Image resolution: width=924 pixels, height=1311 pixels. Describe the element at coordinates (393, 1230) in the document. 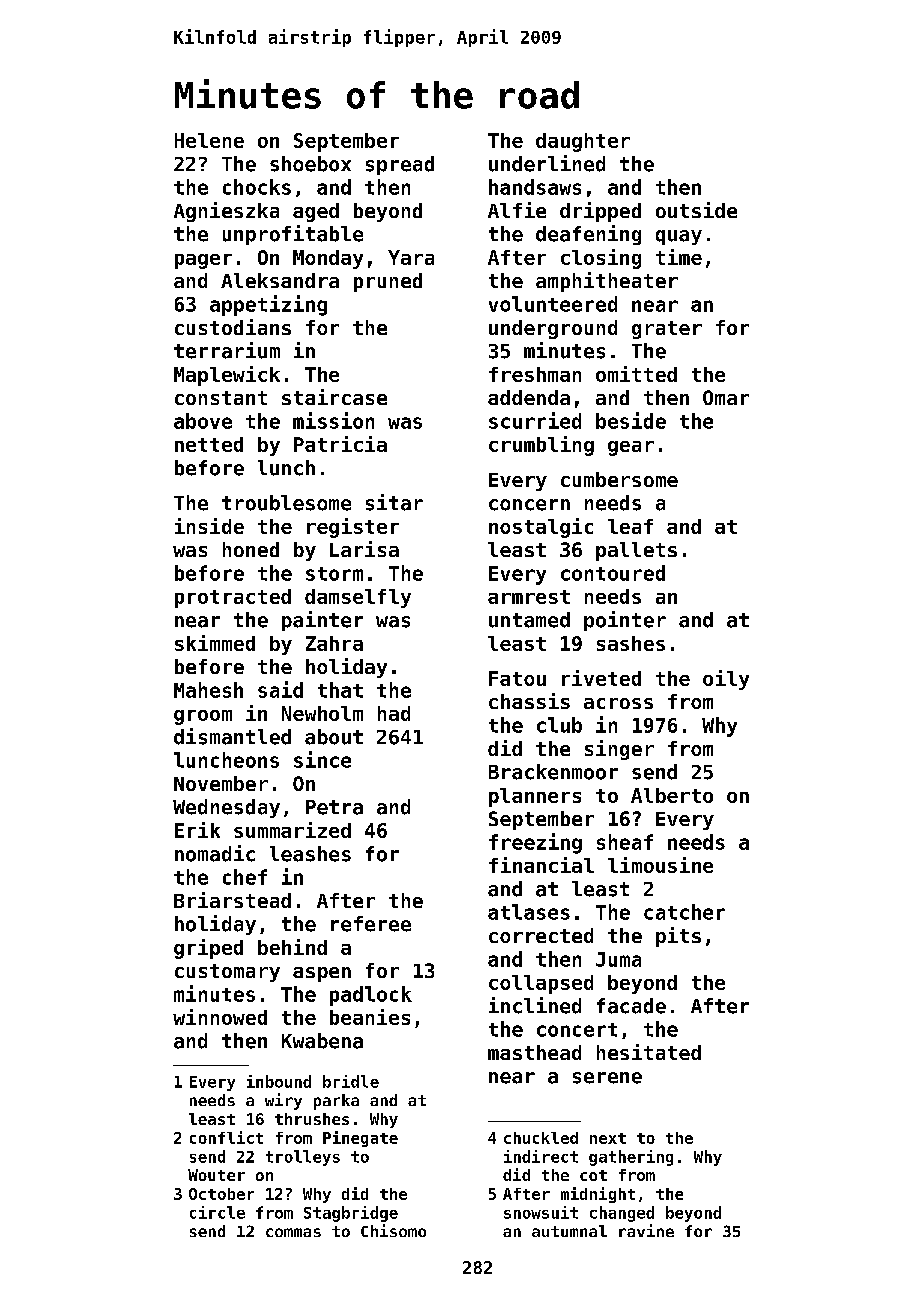

I see `Chisomo` at that location.
